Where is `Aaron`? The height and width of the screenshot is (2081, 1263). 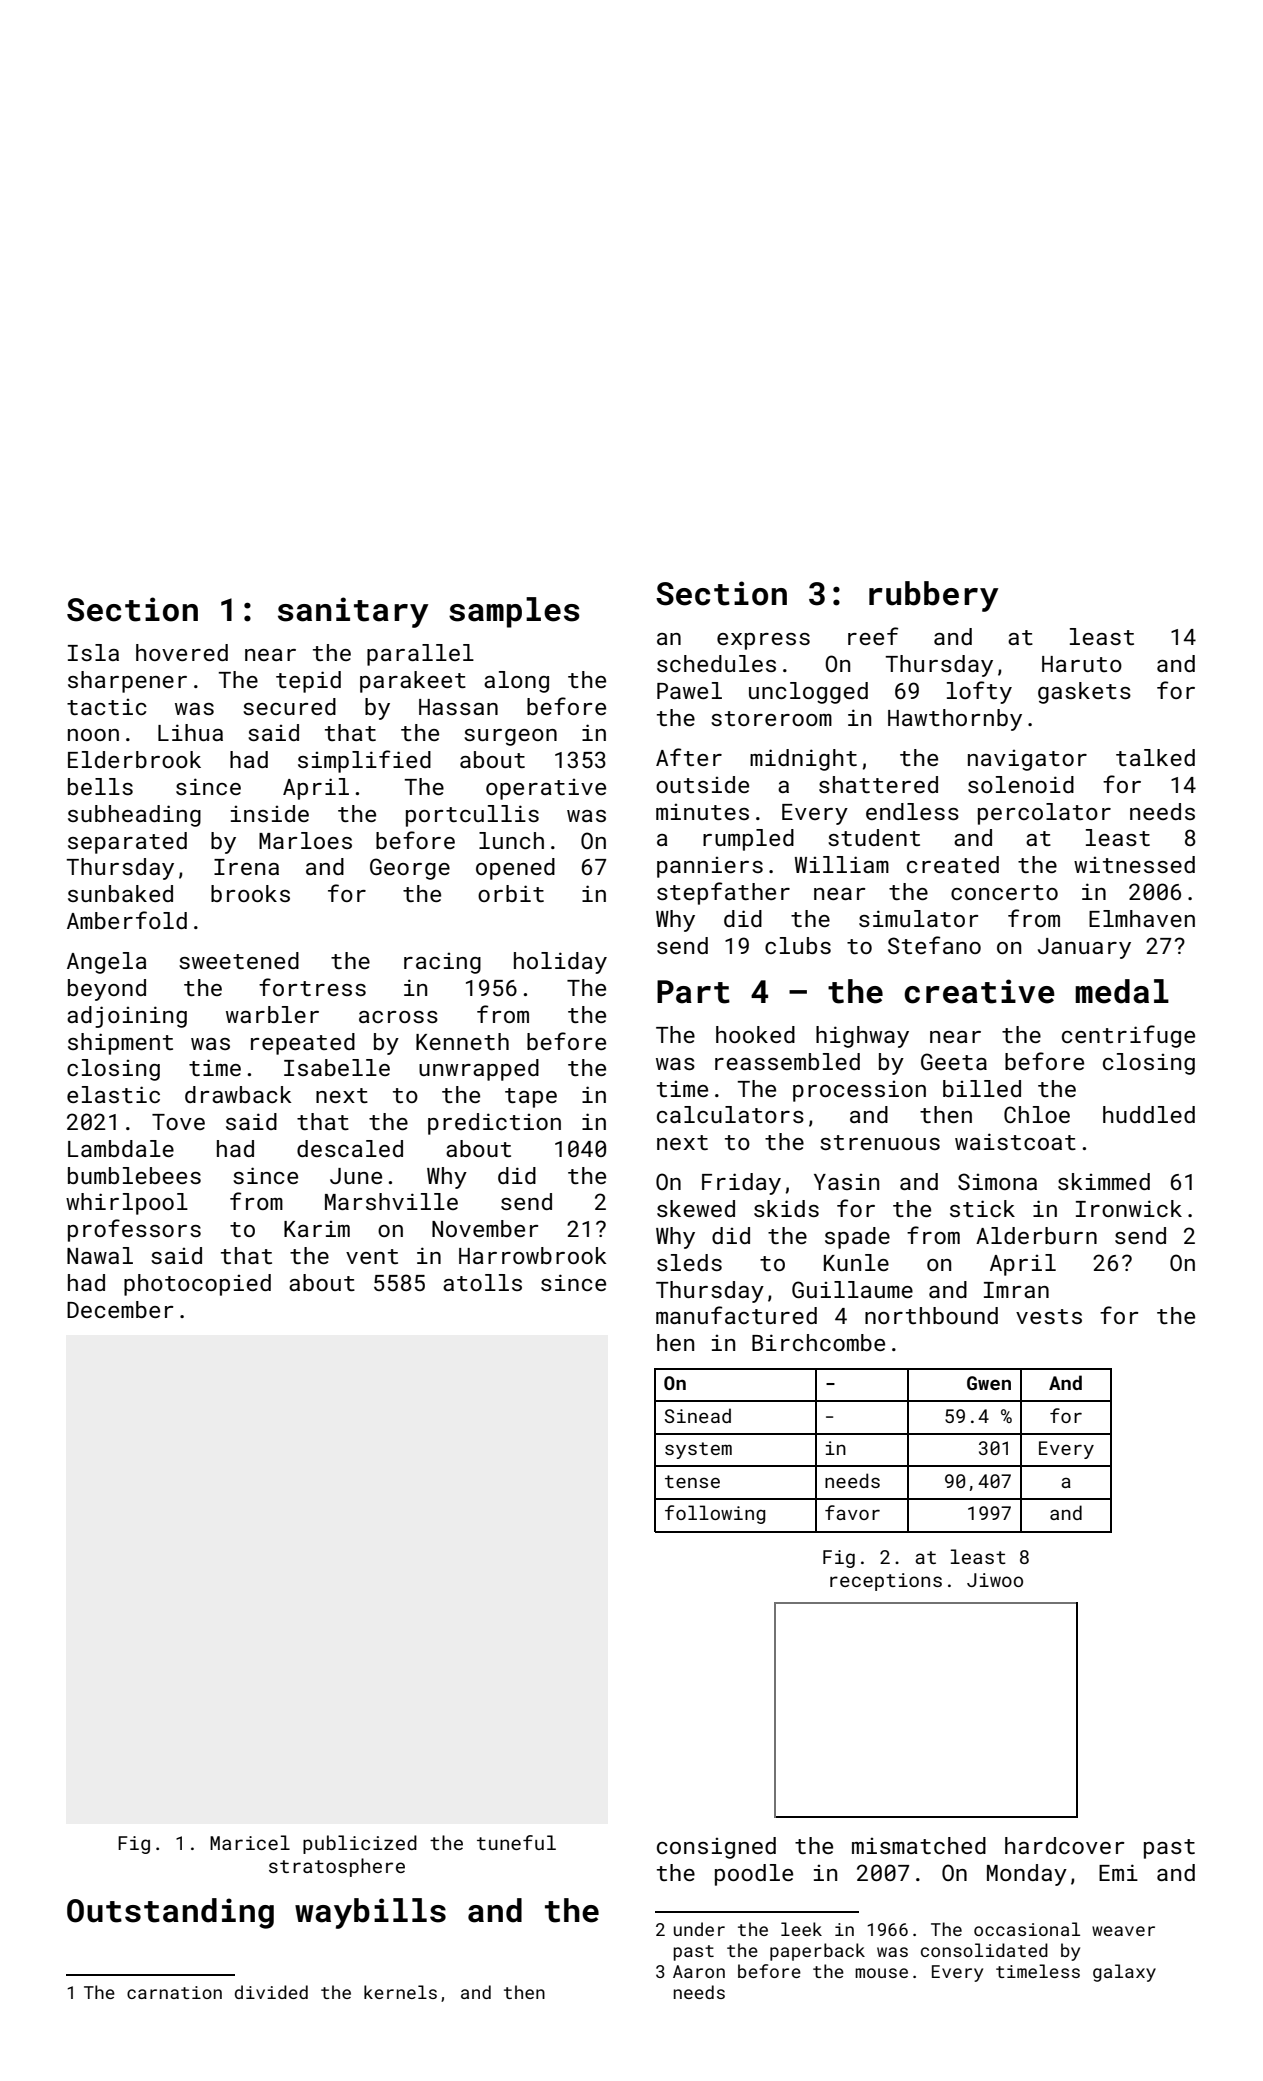 Aaron is located at coordinates (699, 1971).
